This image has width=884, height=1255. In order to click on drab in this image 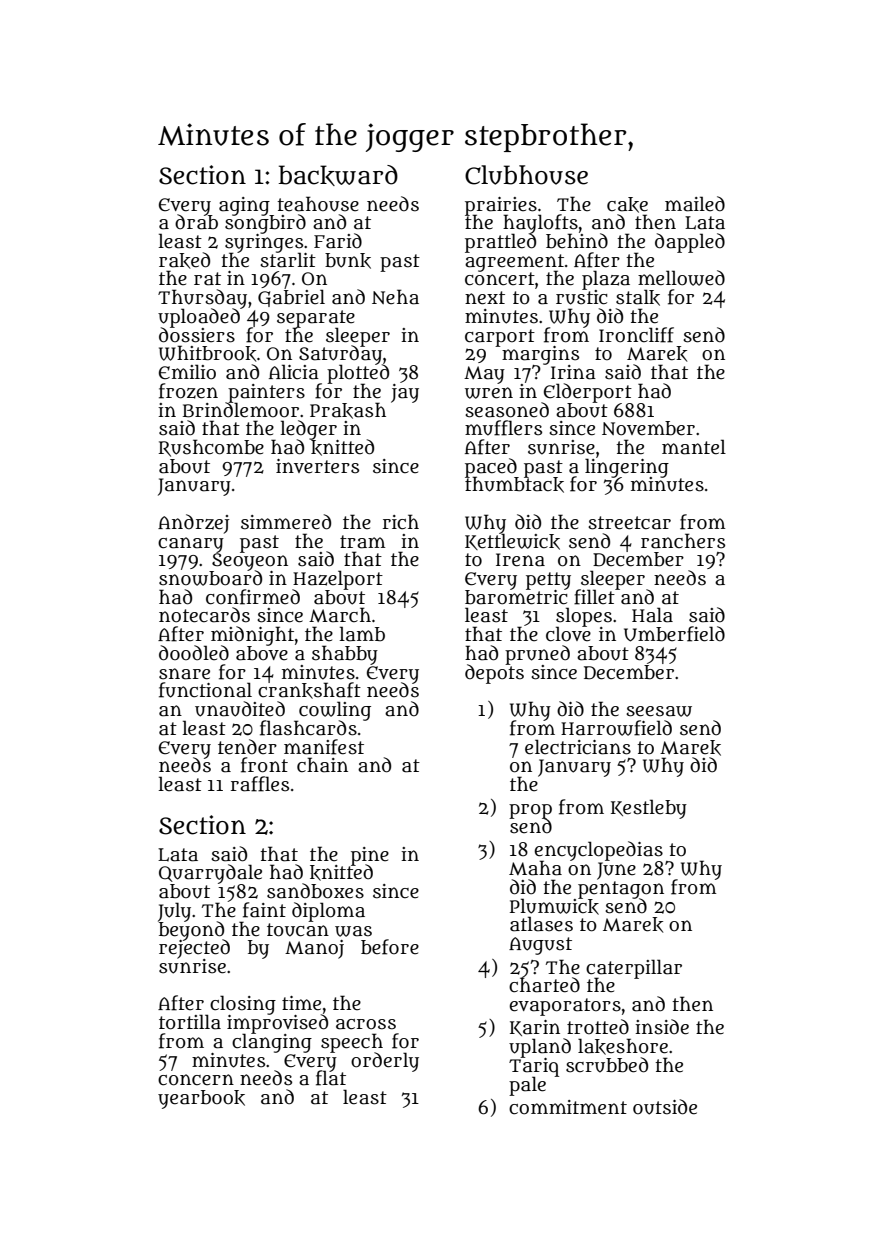, I will do `click(196, 222)`.
